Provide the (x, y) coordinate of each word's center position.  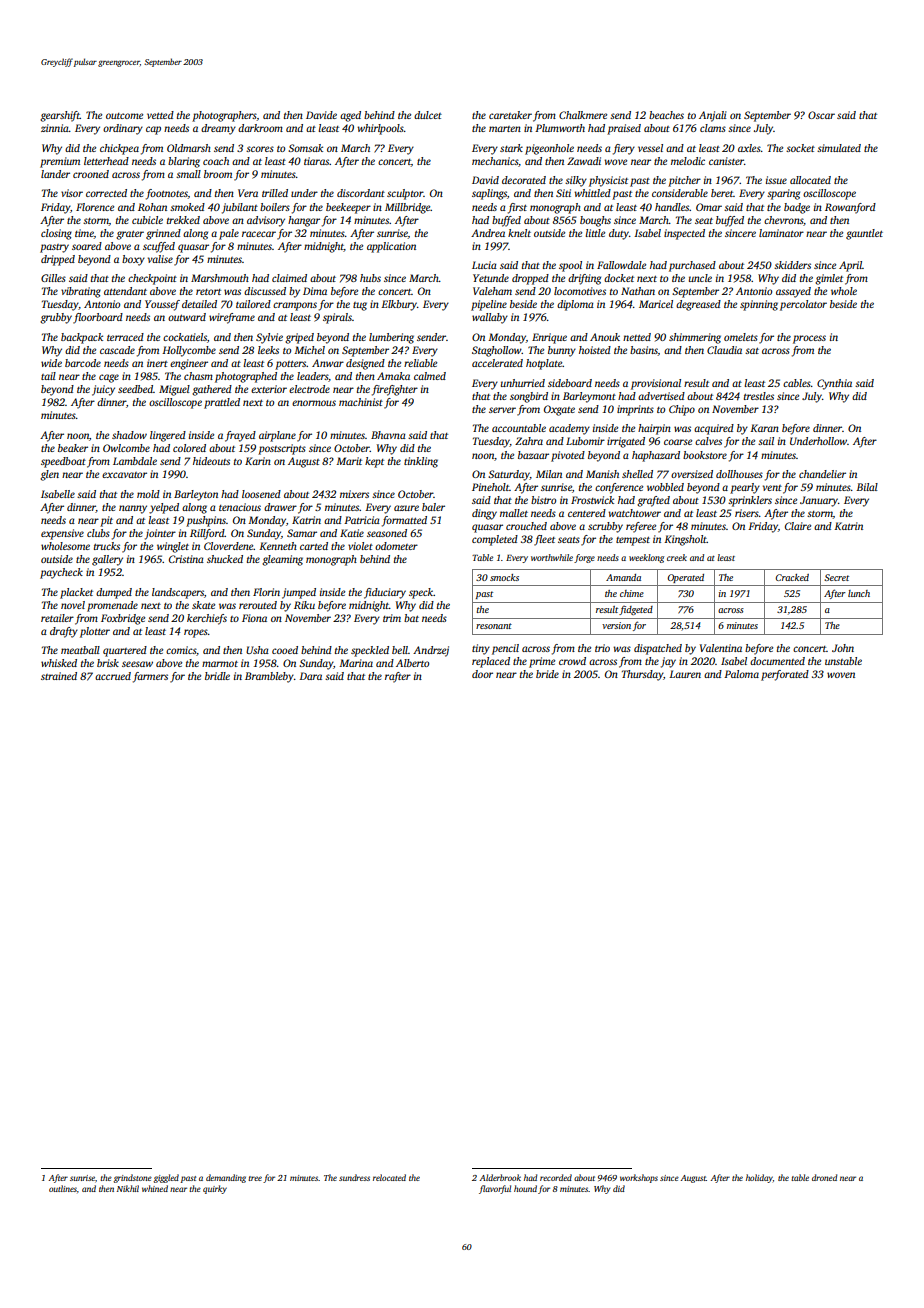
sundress (354, 1177)
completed (495, 540)
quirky (215, 1189)
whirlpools (380, 129)
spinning (759, 305)
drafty (64, 632)
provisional (656, 384)
